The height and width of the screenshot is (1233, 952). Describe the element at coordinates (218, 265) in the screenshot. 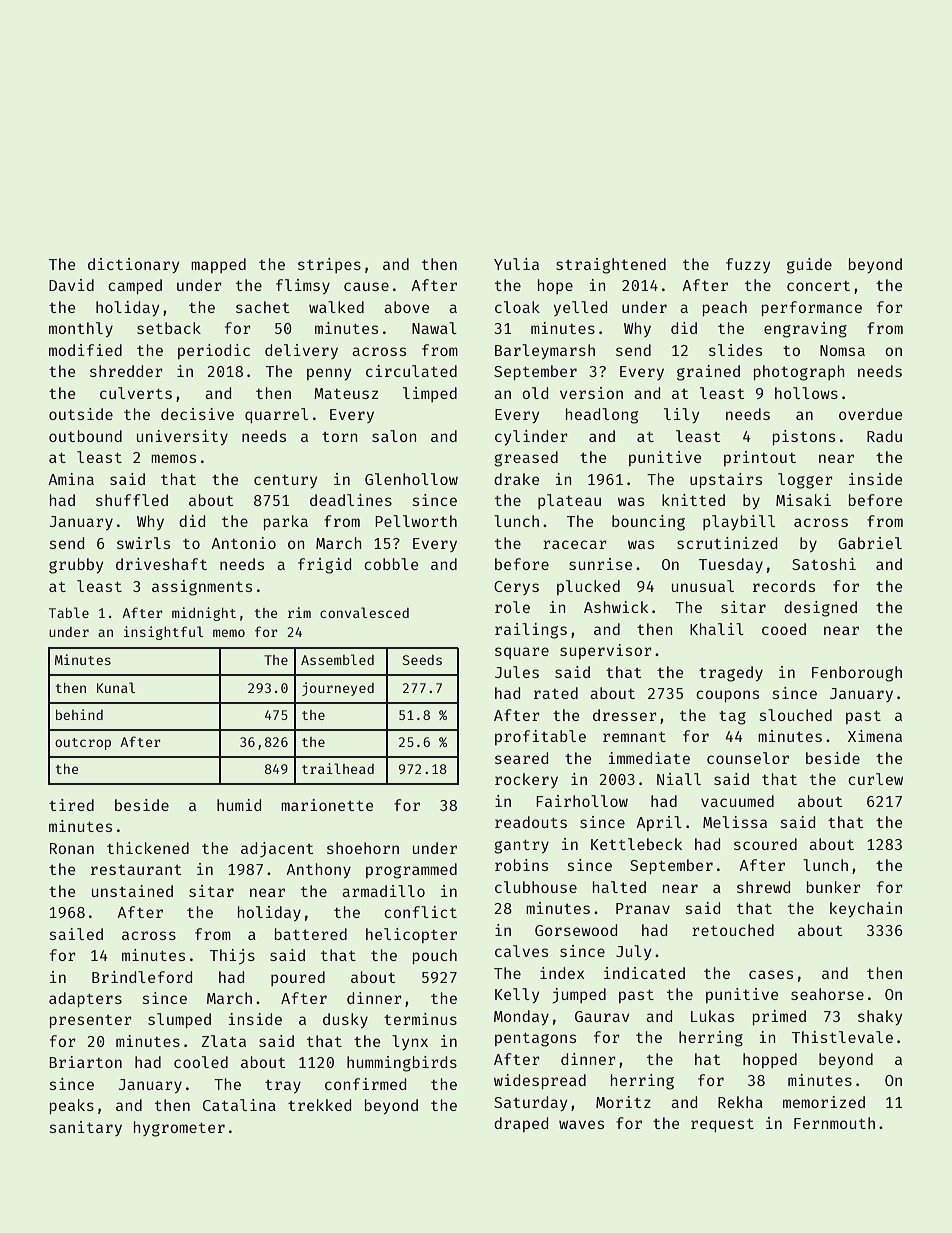

I see `mapped` at that location.
